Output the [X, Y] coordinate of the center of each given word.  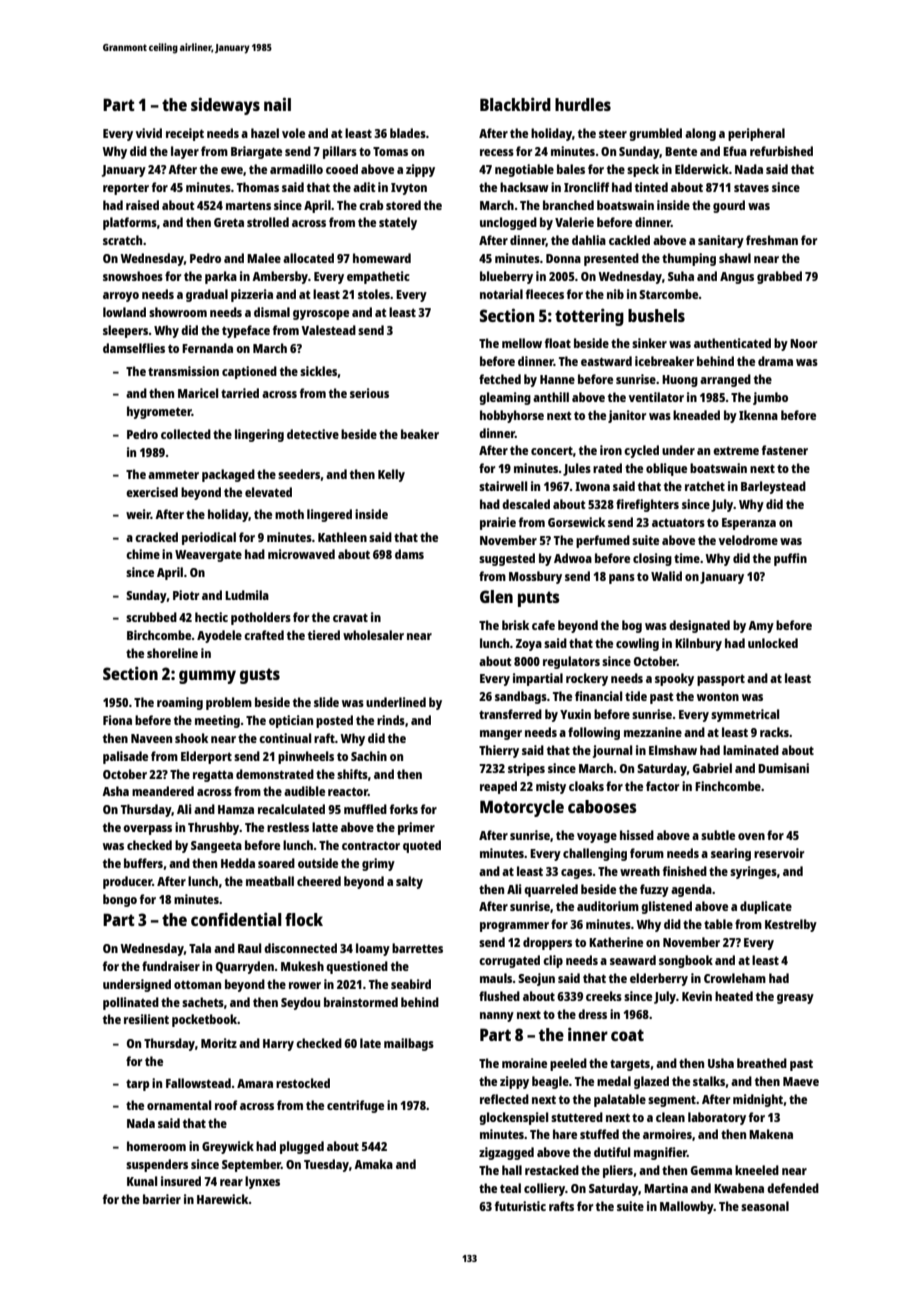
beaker [420, 434]
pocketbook [205, 1020]
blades [408, 133]
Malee [264, 258]
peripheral [756, 134]
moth [289, 514]
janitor [627, 416]
